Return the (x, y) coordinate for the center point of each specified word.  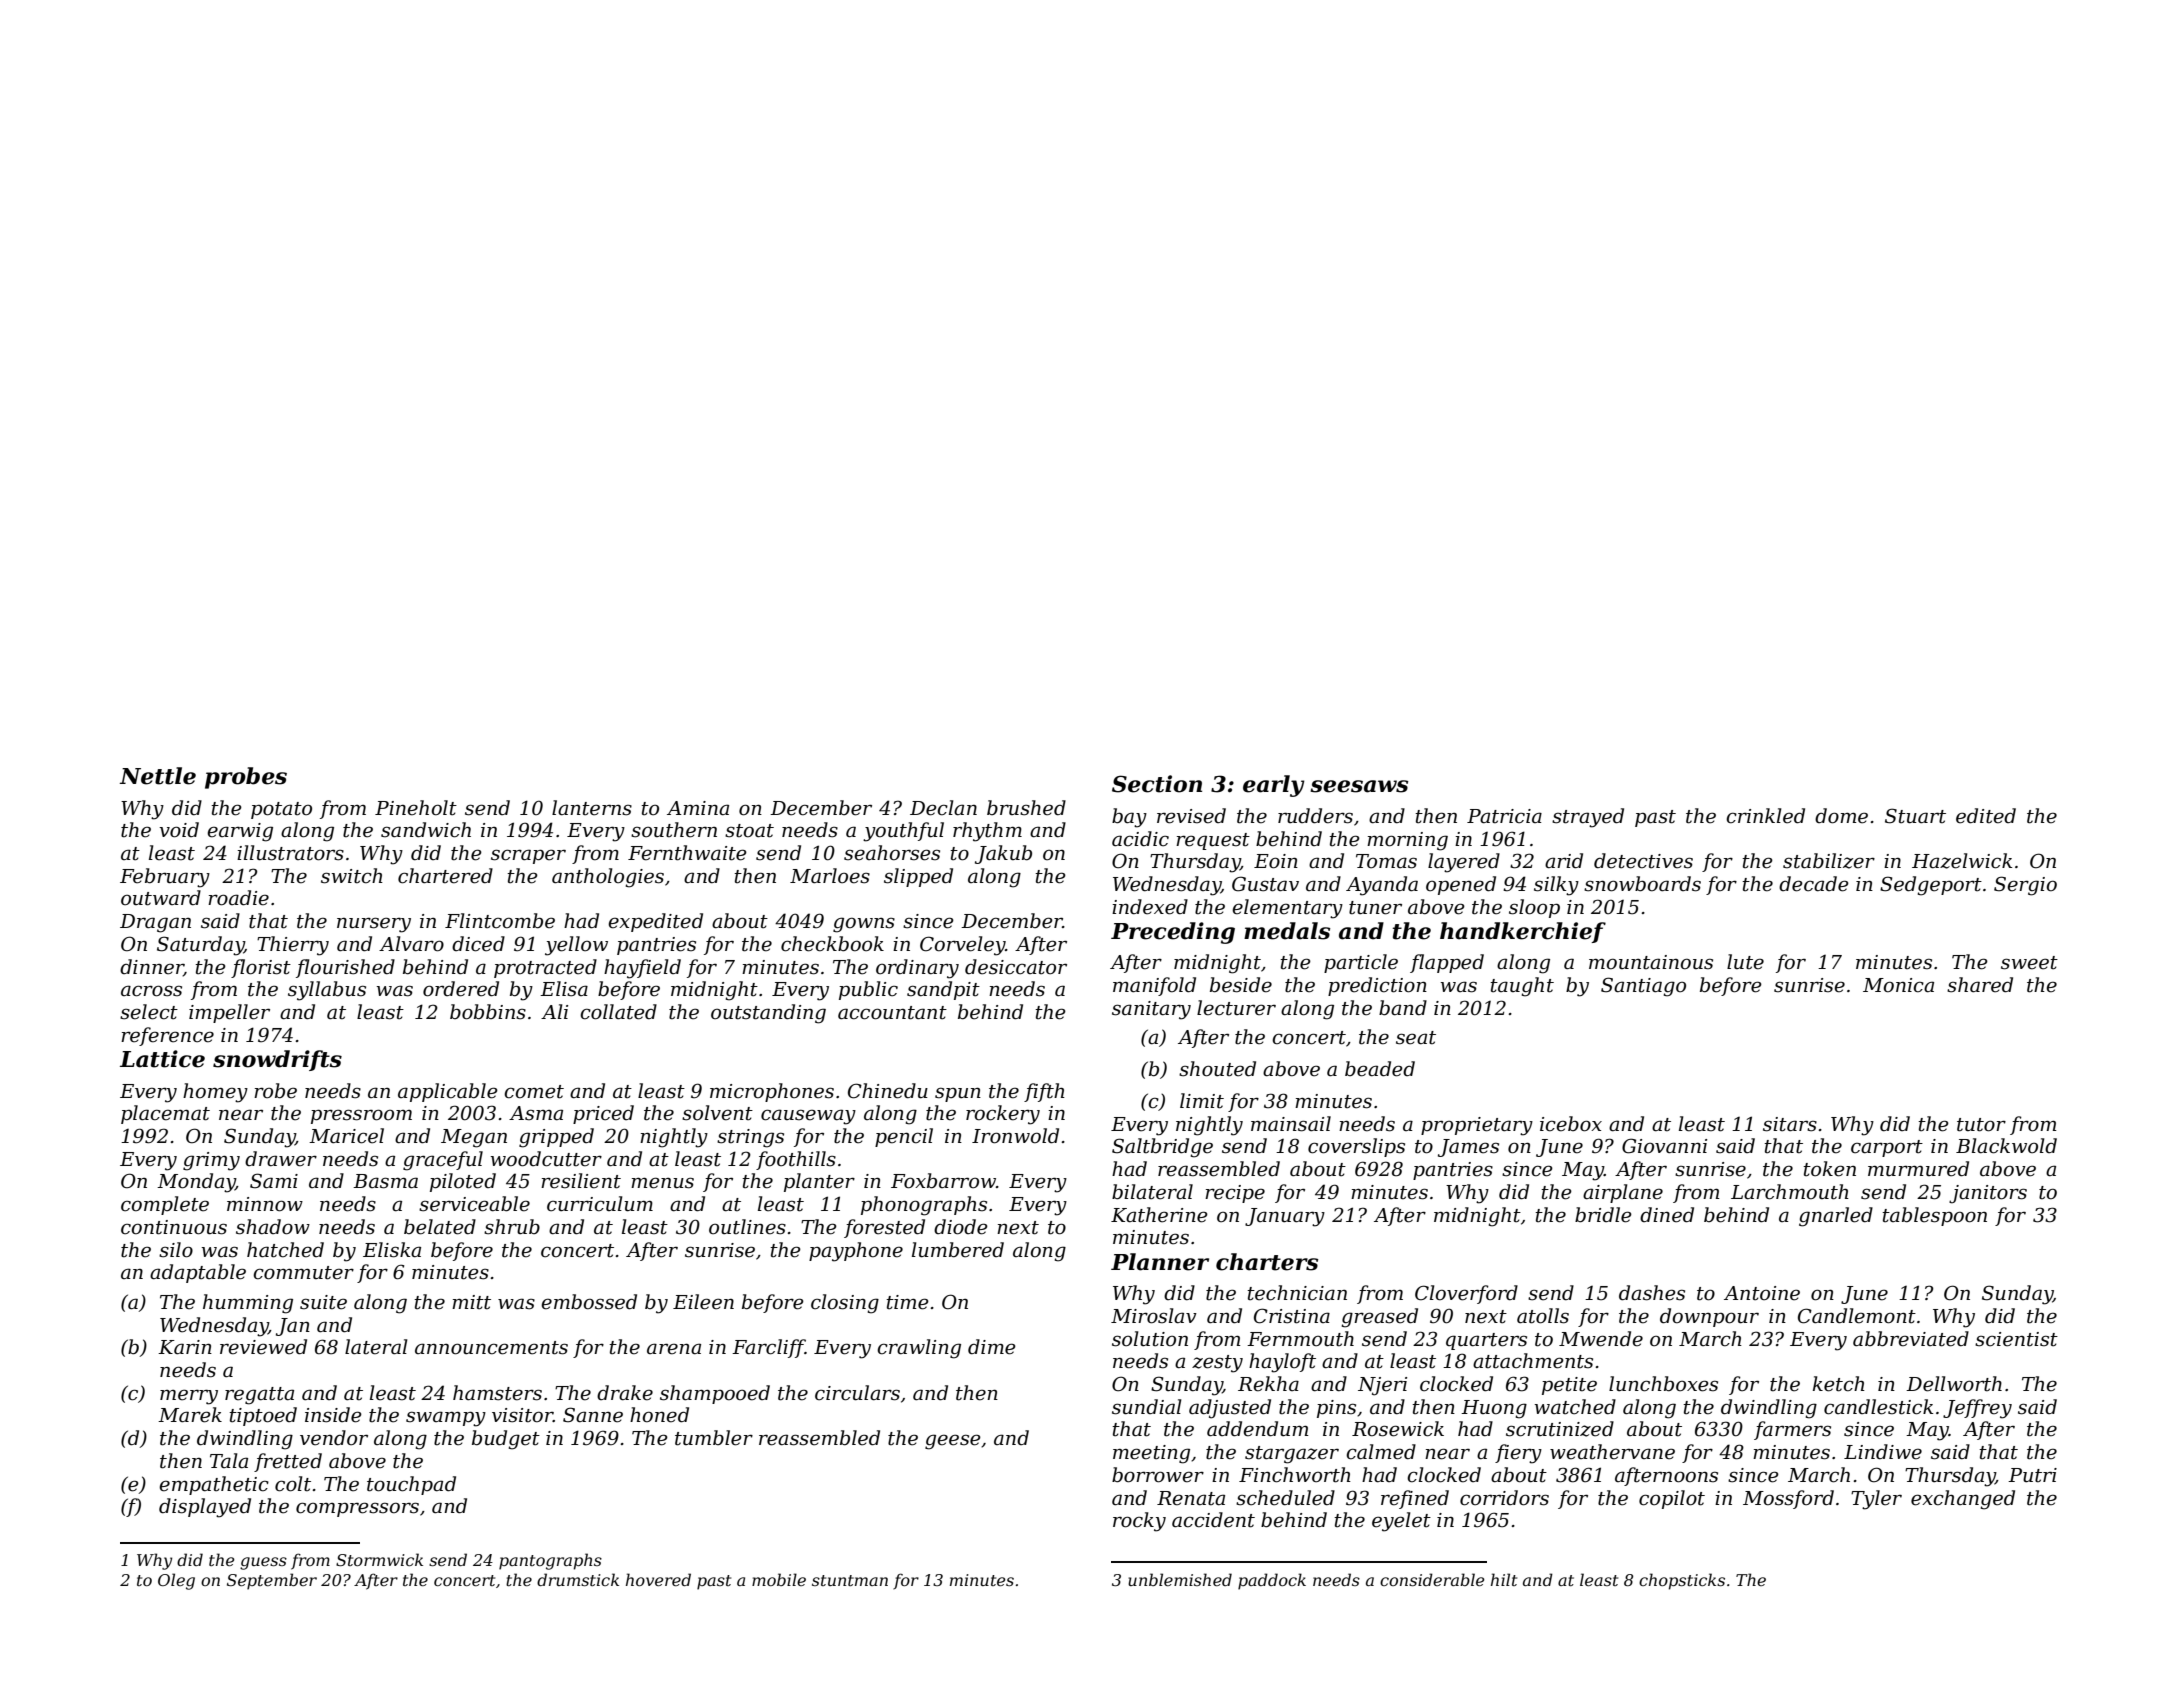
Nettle (158, 776)
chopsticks (1682, 1581)
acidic (1140, 839)
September (272, 1581)
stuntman (850, 1580)
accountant (892, 1013)
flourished (345, 968)
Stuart (1915, 816)
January (1285, 1217)
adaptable (198, 1273)
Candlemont (1857, 1316)
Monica (1898, 985)
